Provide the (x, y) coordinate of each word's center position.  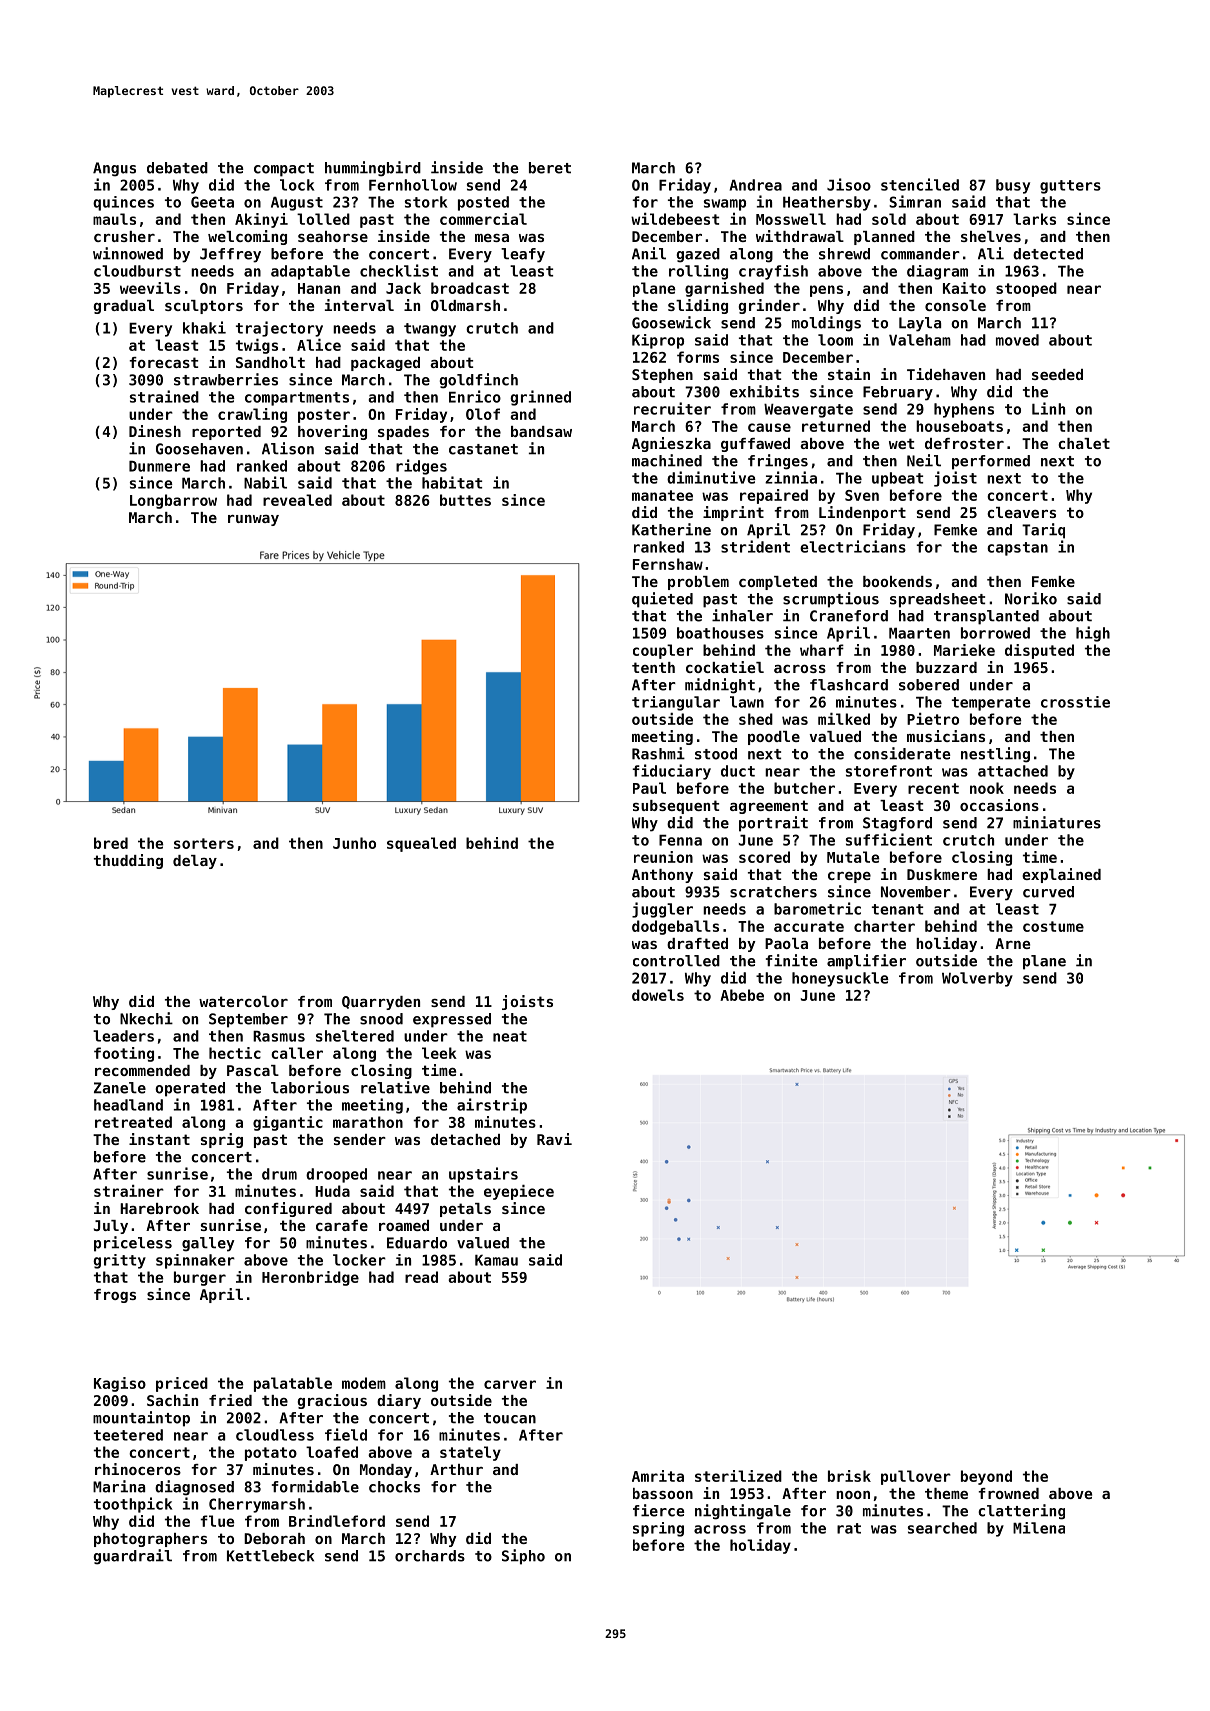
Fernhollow (413, 185)
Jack (403, 288)
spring (658, 1529)
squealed (421, 844)
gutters (1070, 187)
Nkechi (146, 1018)
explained (1061, 875)
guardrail (132, 1557)
